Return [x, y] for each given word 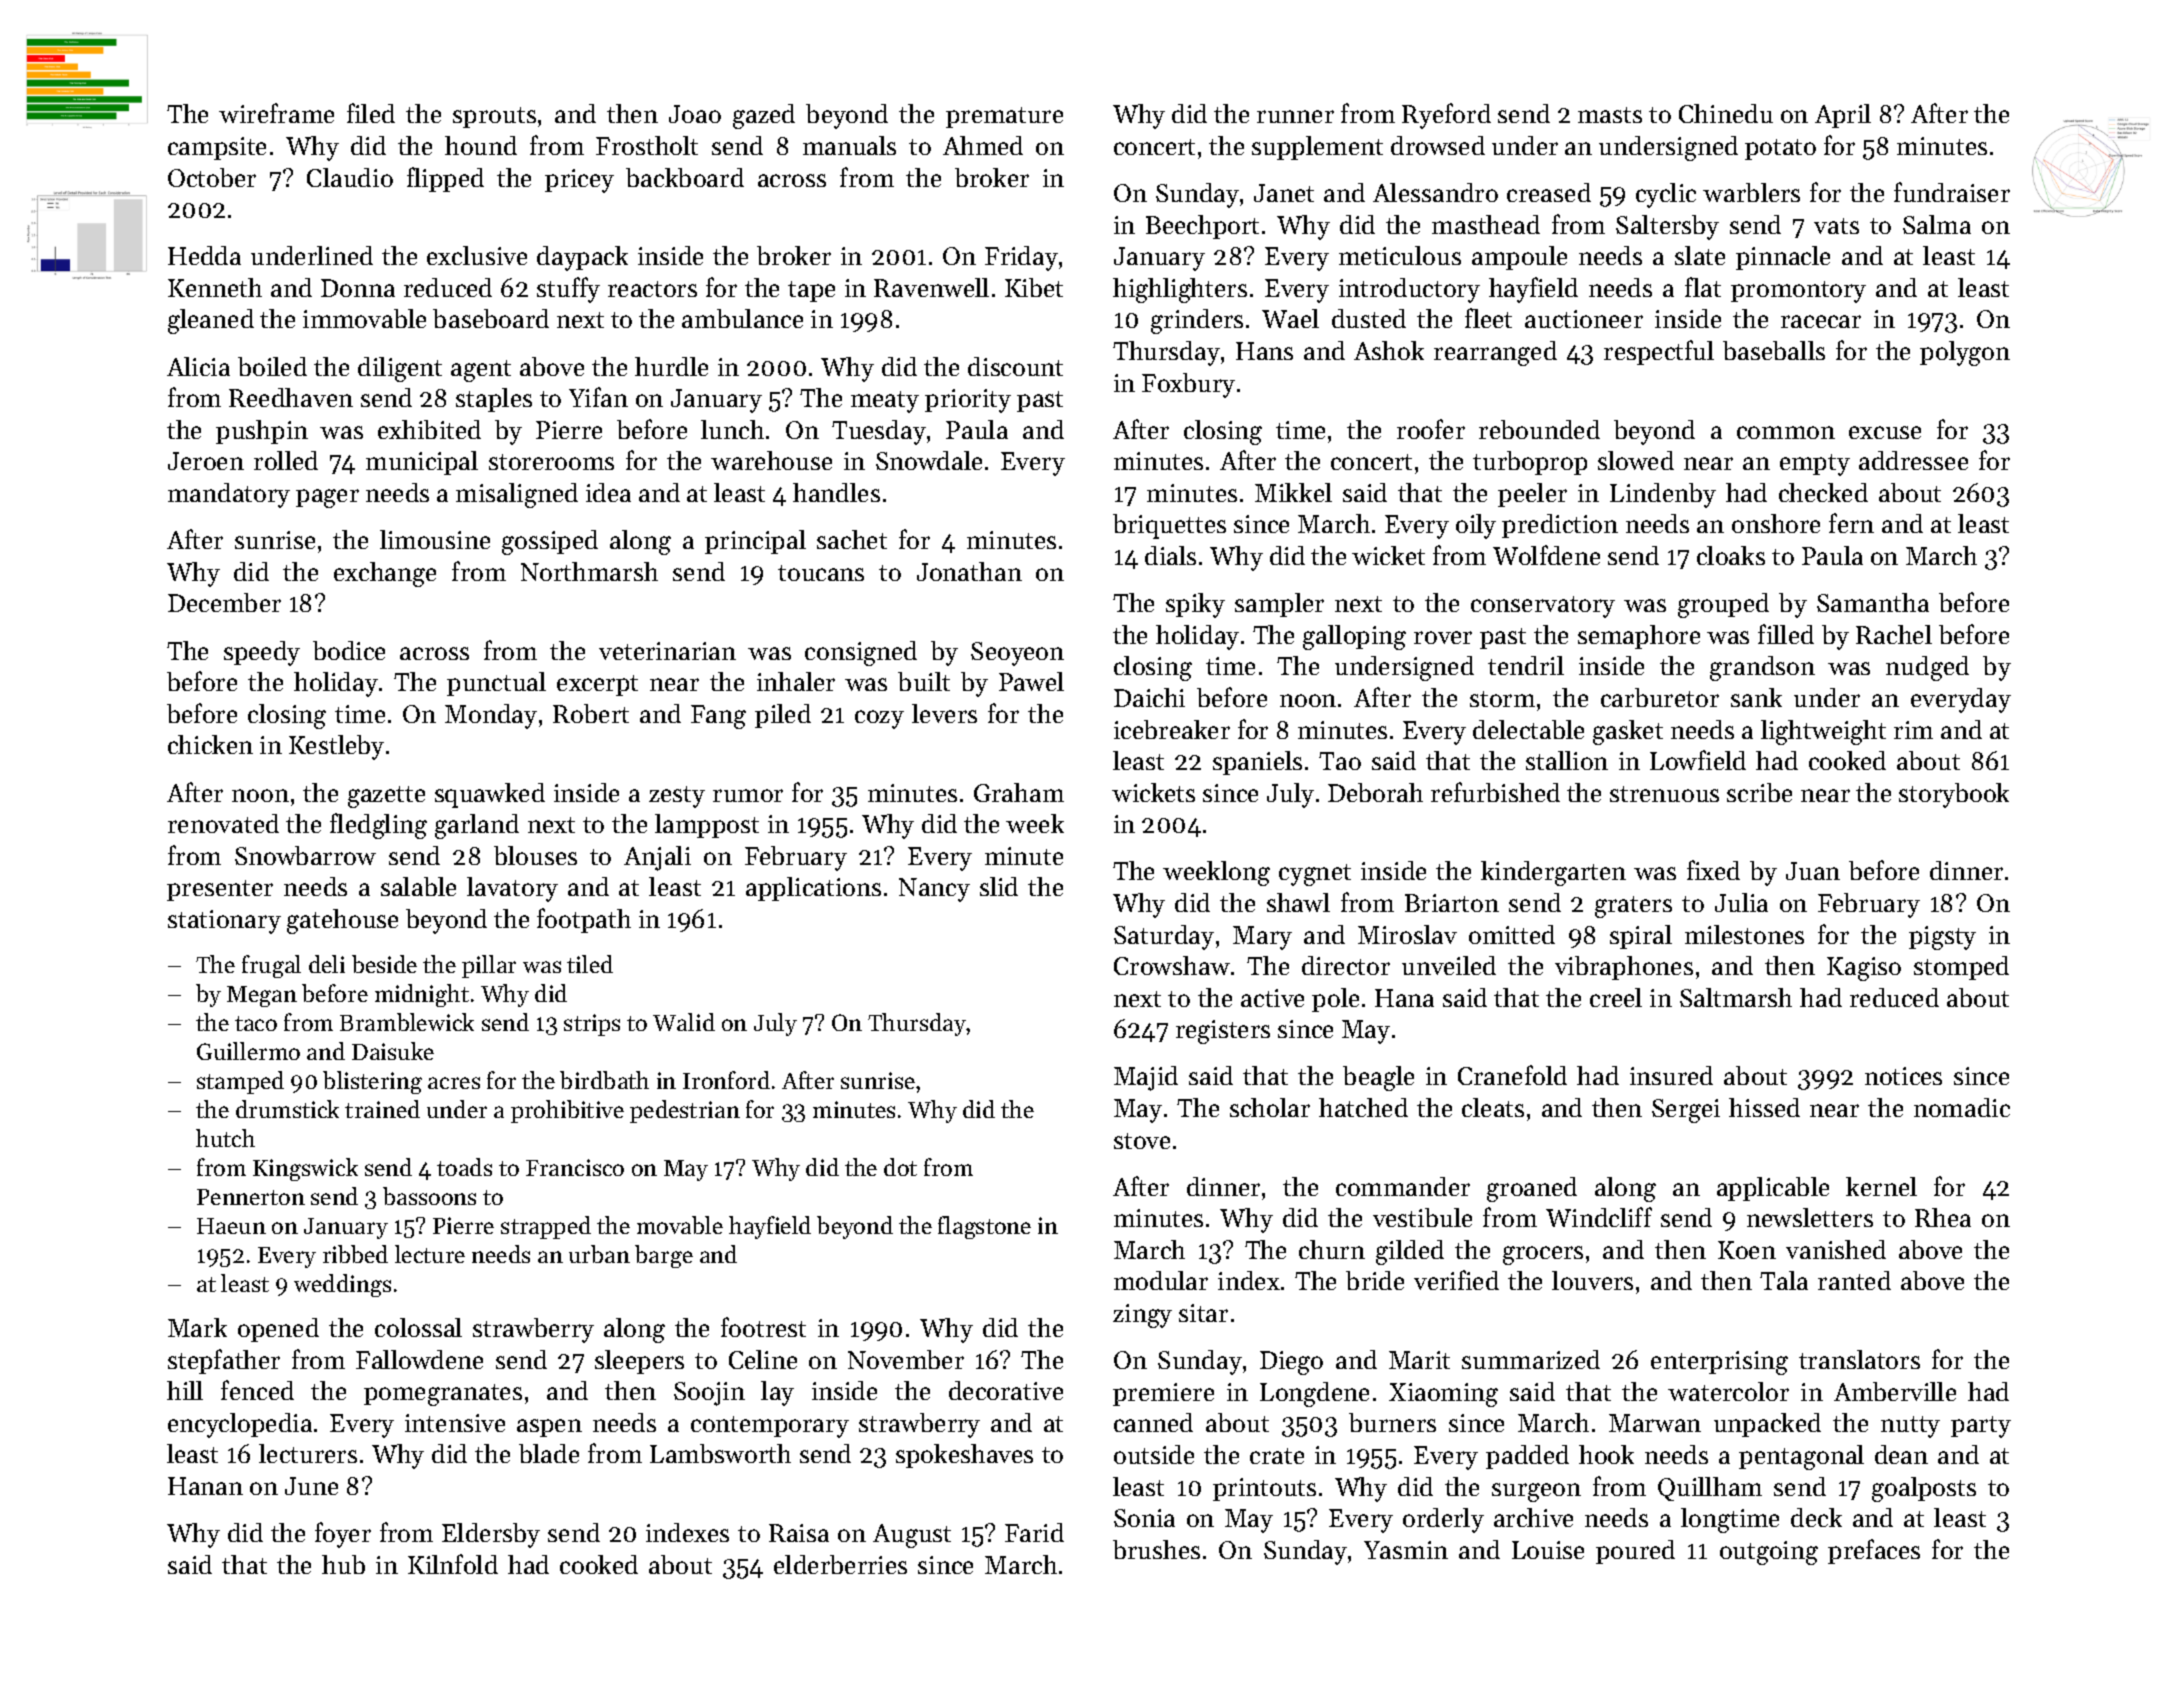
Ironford [726, 1080]
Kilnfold [453, 1564]
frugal [271, 966]
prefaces [1874, 1551]
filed [371, 113]
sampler [1279, 605]
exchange [385, 574]
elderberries [840, 1564]
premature [1004, 117]
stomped [1961, 968]
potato [1780, 149]
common [1786, 432]
